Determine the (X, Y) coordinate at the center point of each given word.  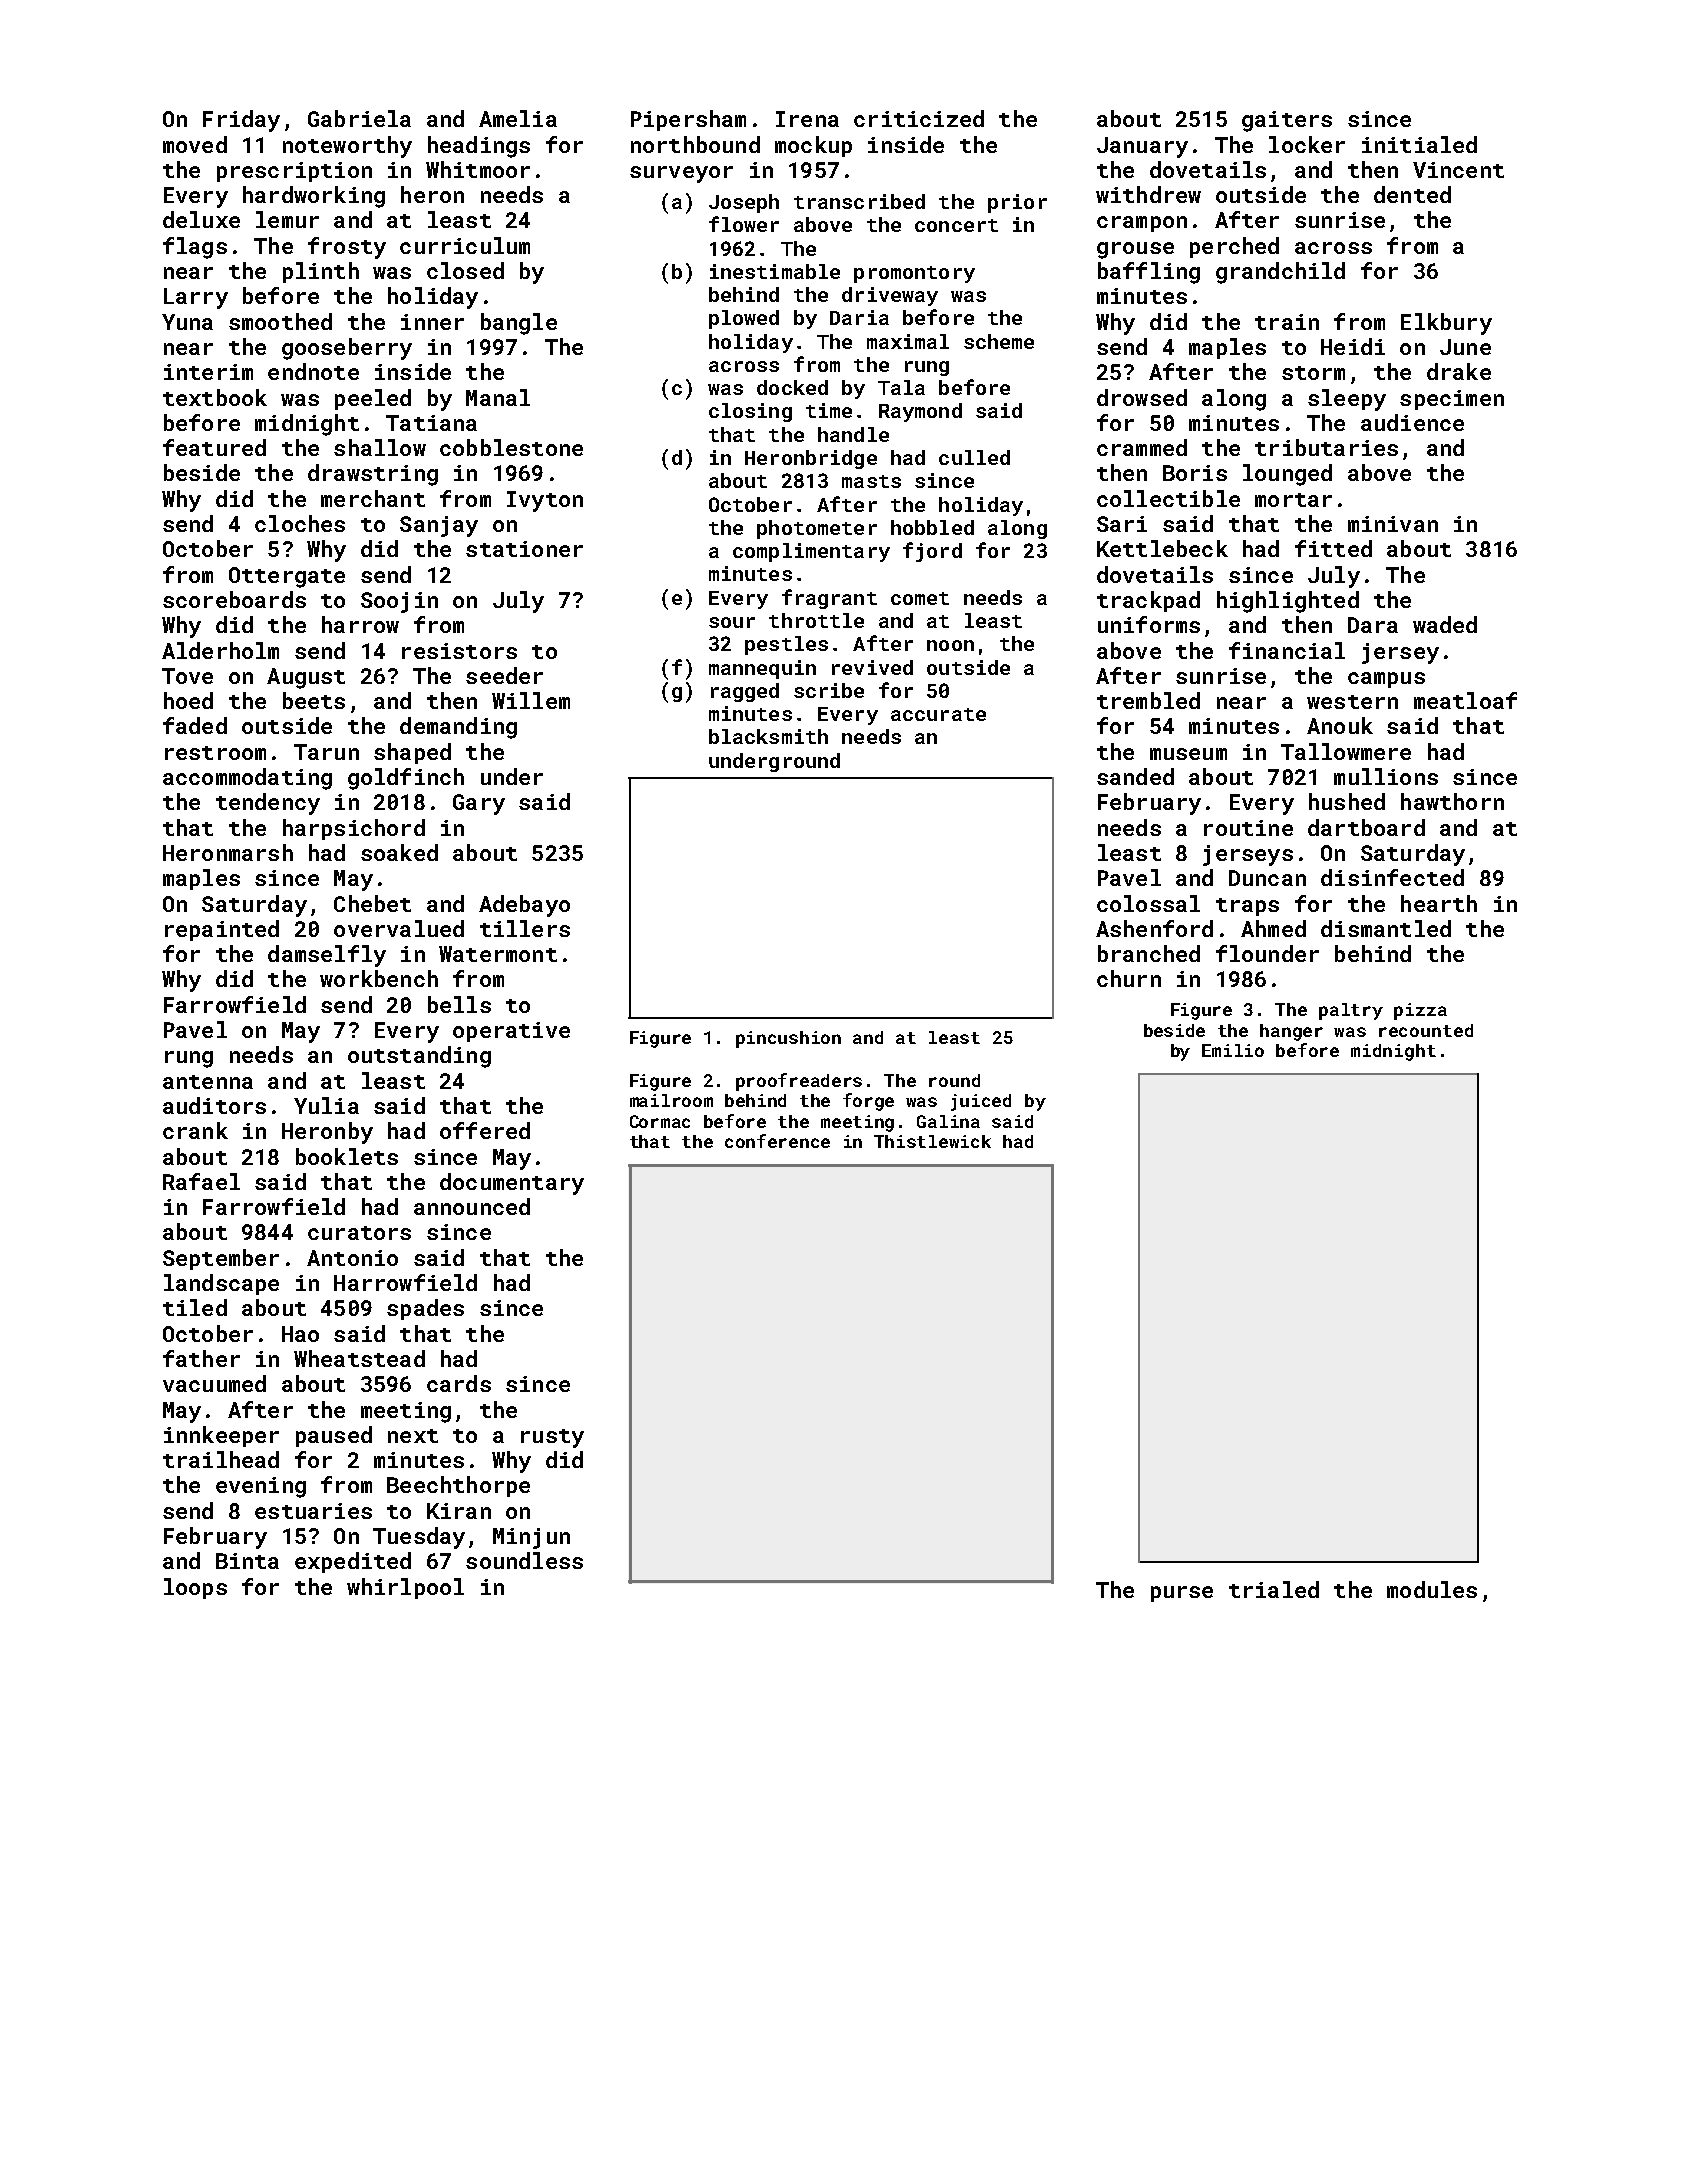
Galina (948, 1121)
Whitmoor (478, 169)
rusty (552, 1438)
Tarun (326, 752)
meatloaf (1465, 700)
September (221, 1259)
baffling (1149, 273)
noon (950, 645)
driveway (890, 296)
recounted (1426, 1030)
